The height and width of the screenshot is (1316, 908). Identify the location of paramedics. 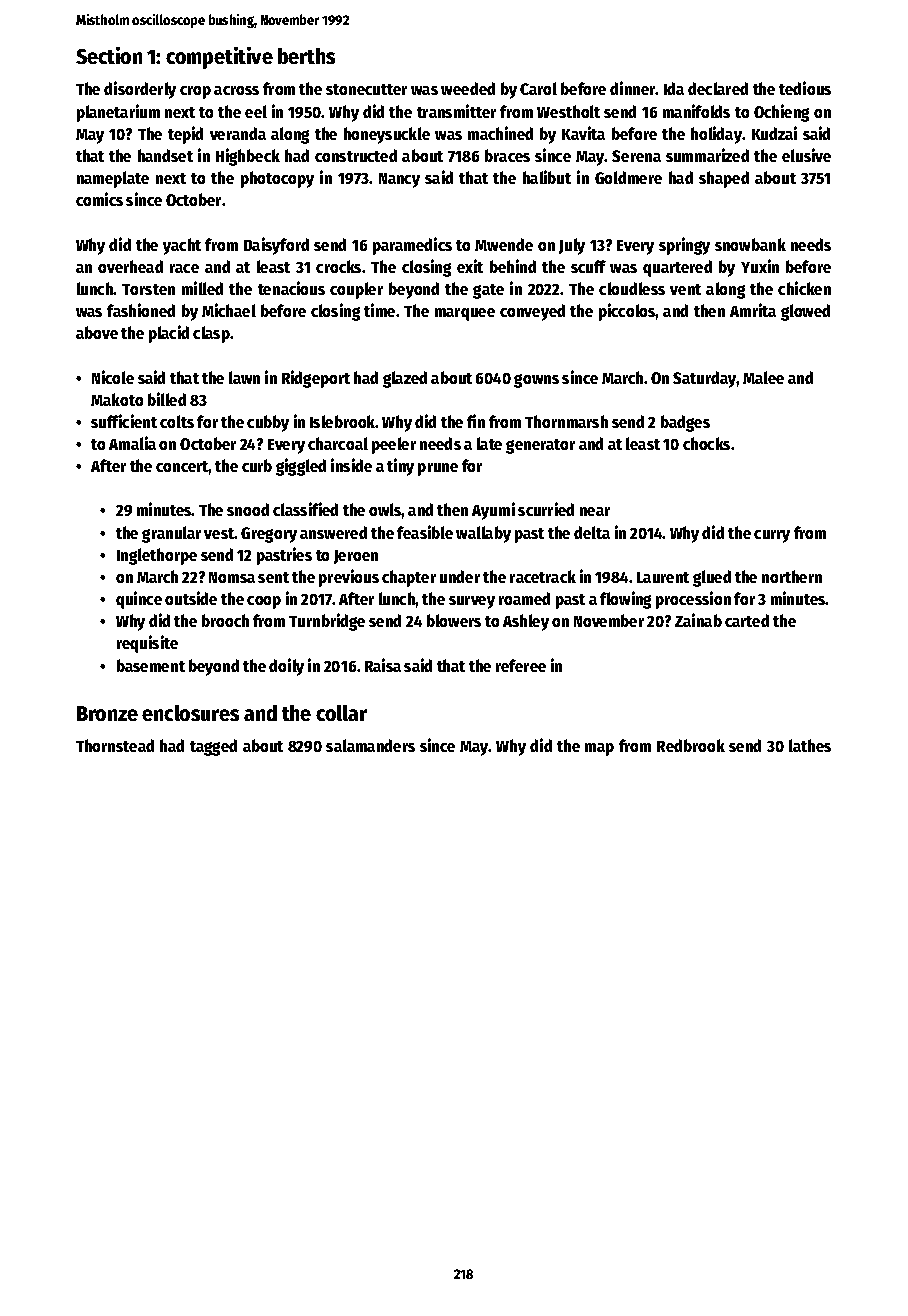
(412, 246).
